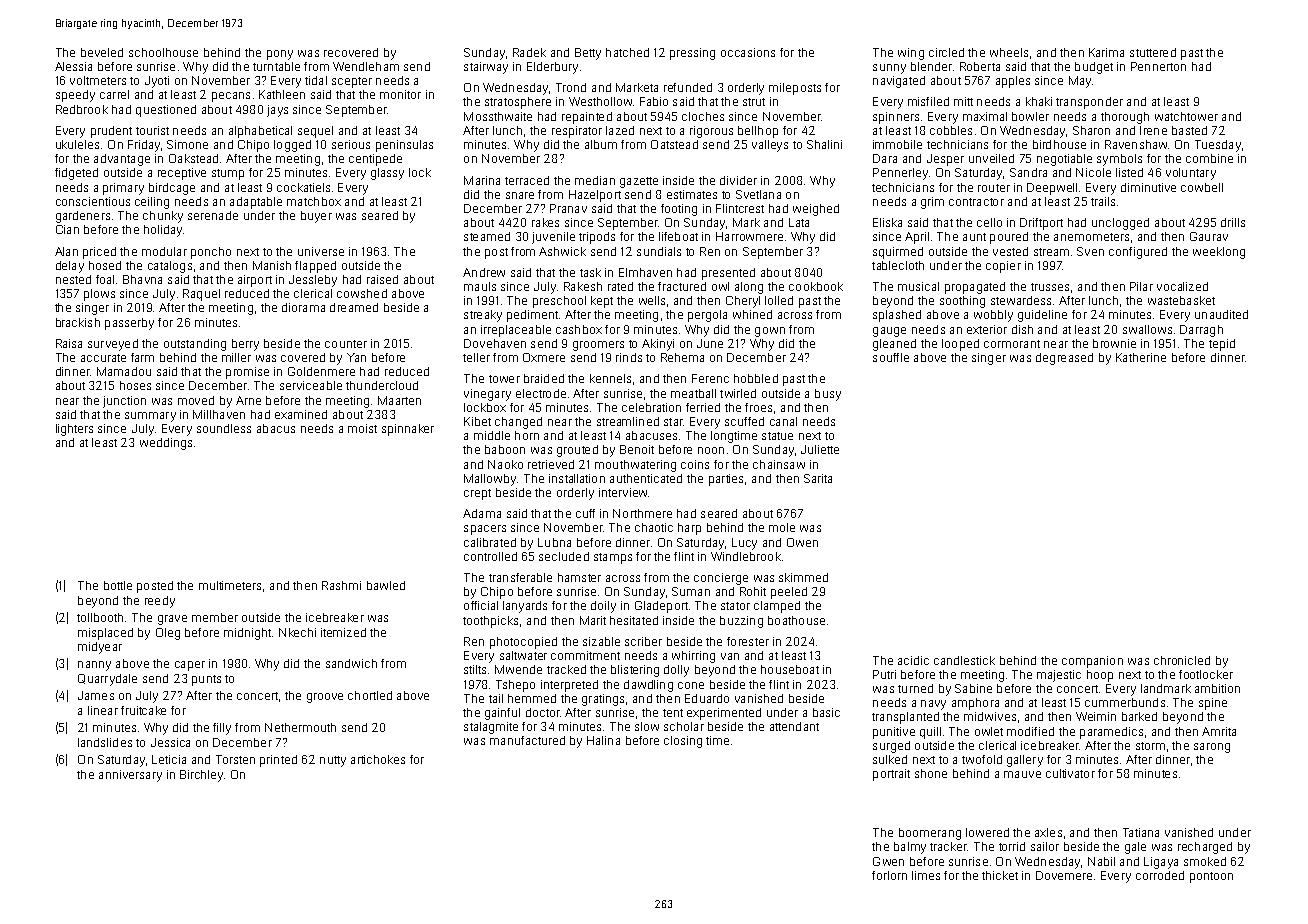  Describe the element at coordinates (118, 585) in the document. I see `bottle` at that location.
